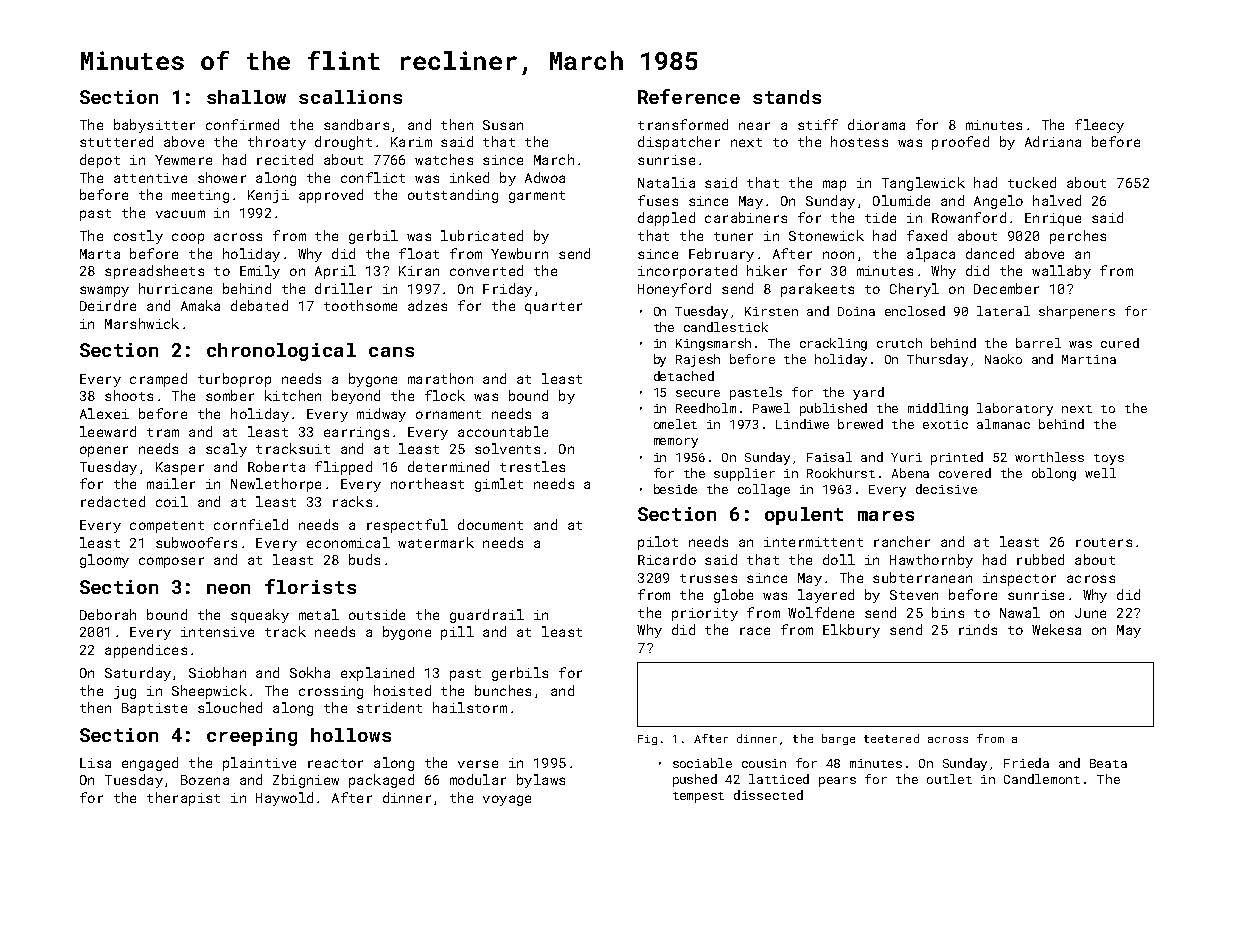 This image has height=952, width=1233. I want to click on Newlethorpe, so click(276, 485).
